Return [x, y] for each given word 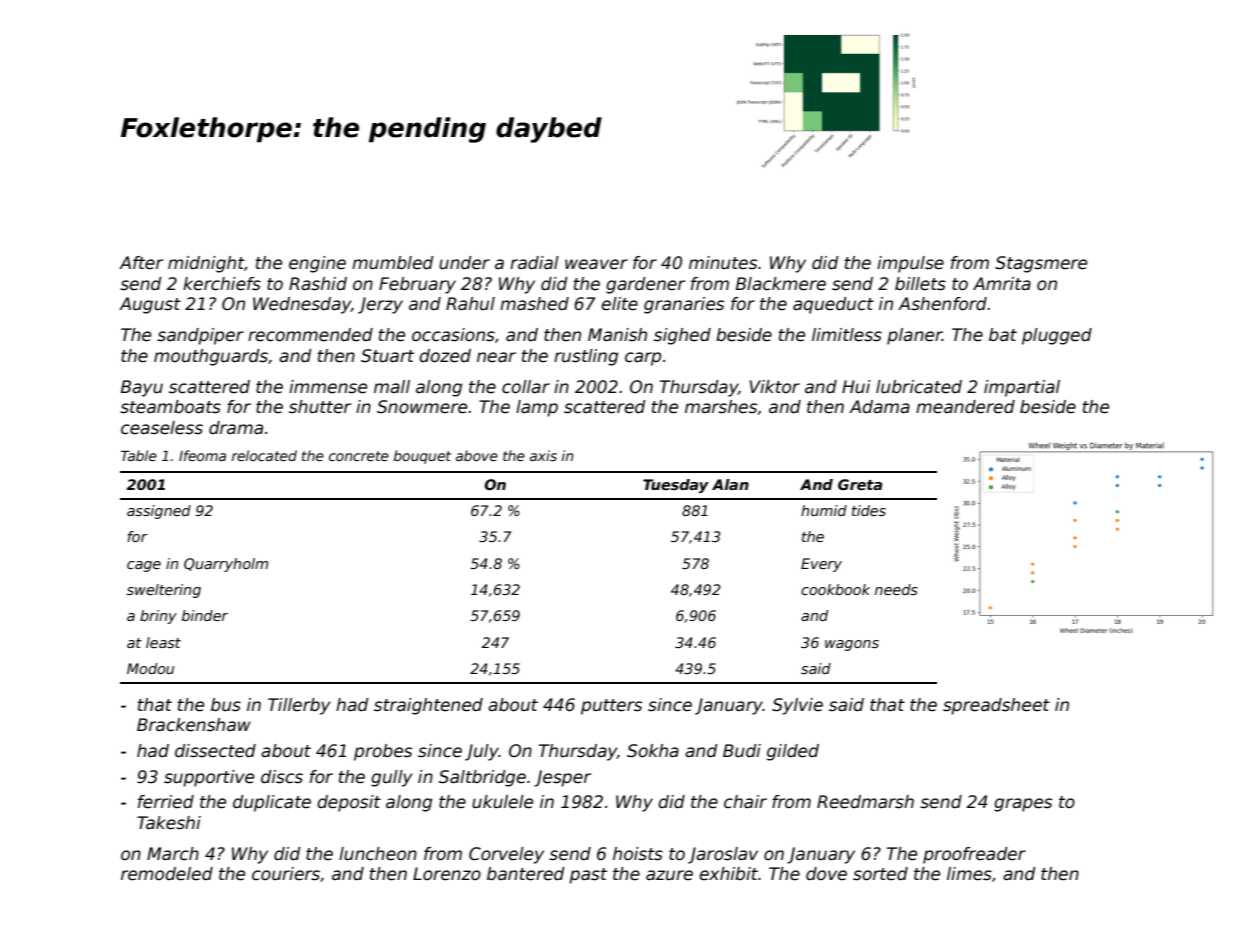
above [477, 455]
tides [869, 510]
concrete [359, 456]
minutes [723, 263]
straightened [428, 706]
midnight [206, 264]
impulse [910, 264]
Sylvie [797, 706]
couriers [286, 874]
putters [611, 707]
